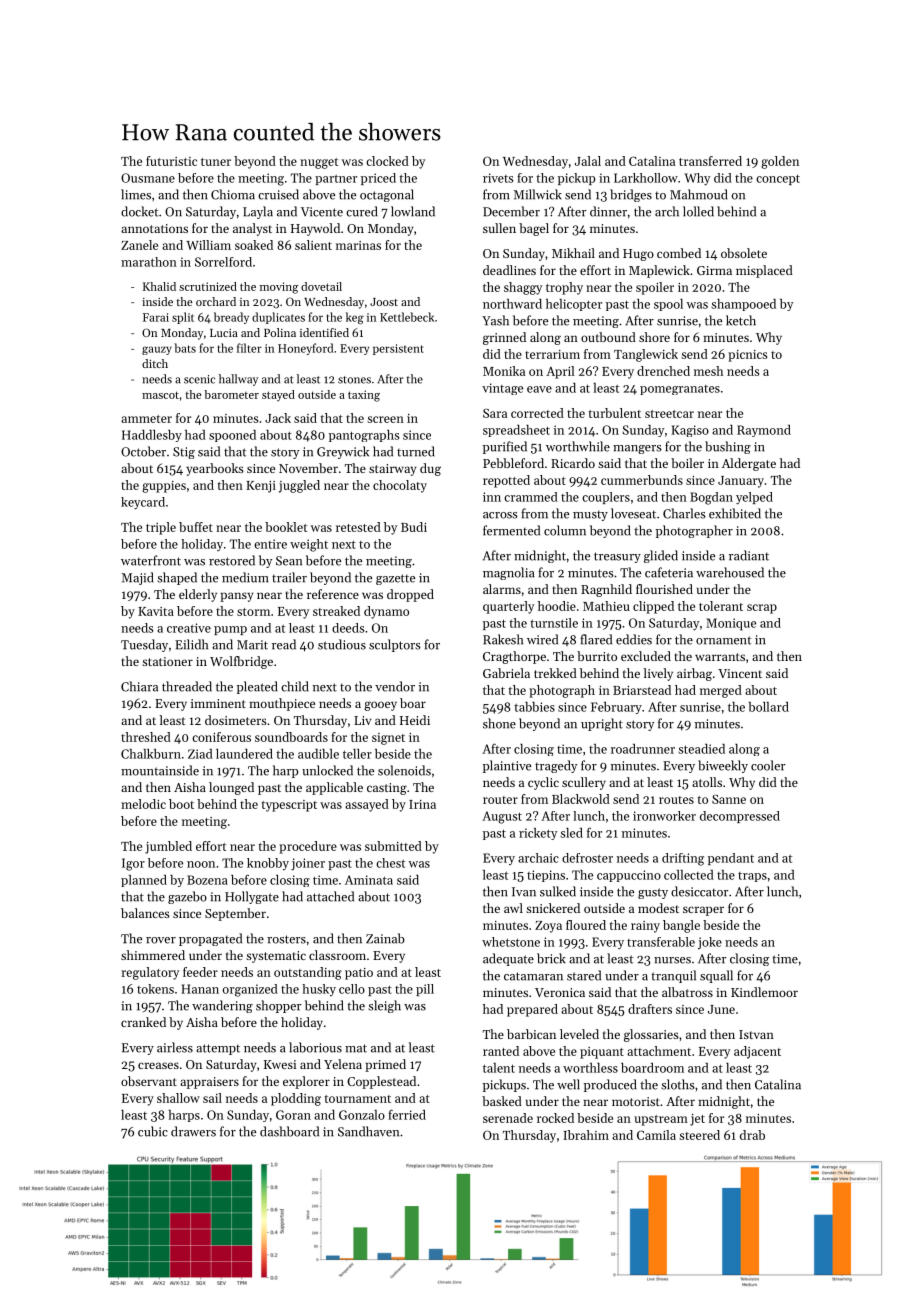 This screenshot has height=1308, width=924. What do you see at coordinates (238, 380) in the screenshot?
I see `hallway` at bounding box center [238, 380].
